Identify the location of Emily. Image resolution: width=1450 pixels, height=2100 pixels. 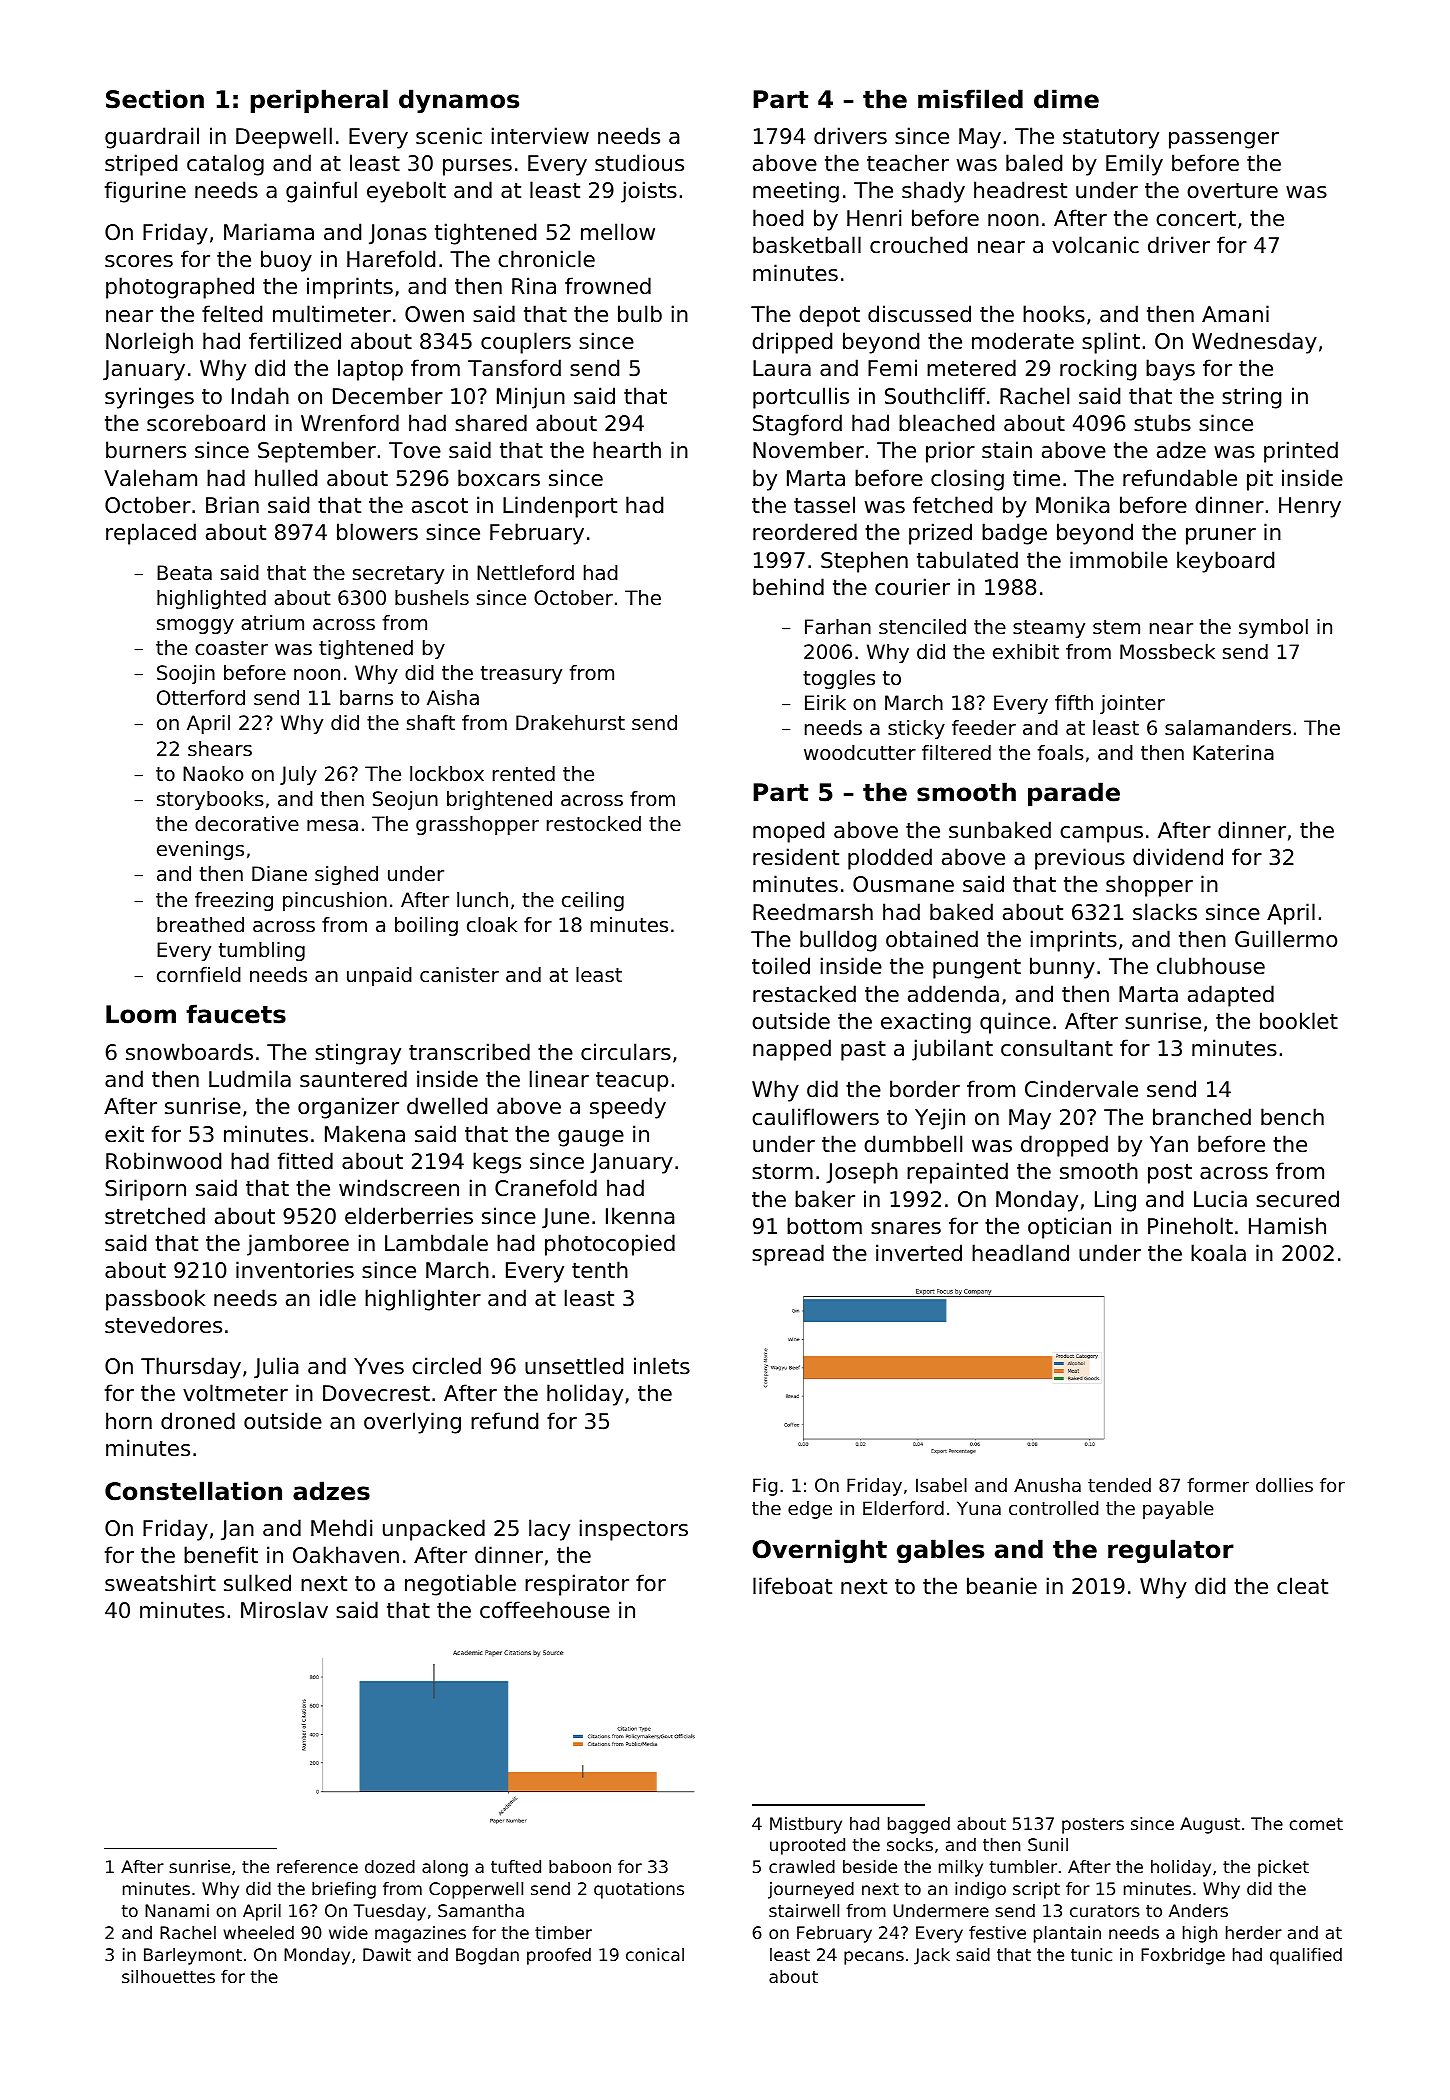
(1134, 165).
